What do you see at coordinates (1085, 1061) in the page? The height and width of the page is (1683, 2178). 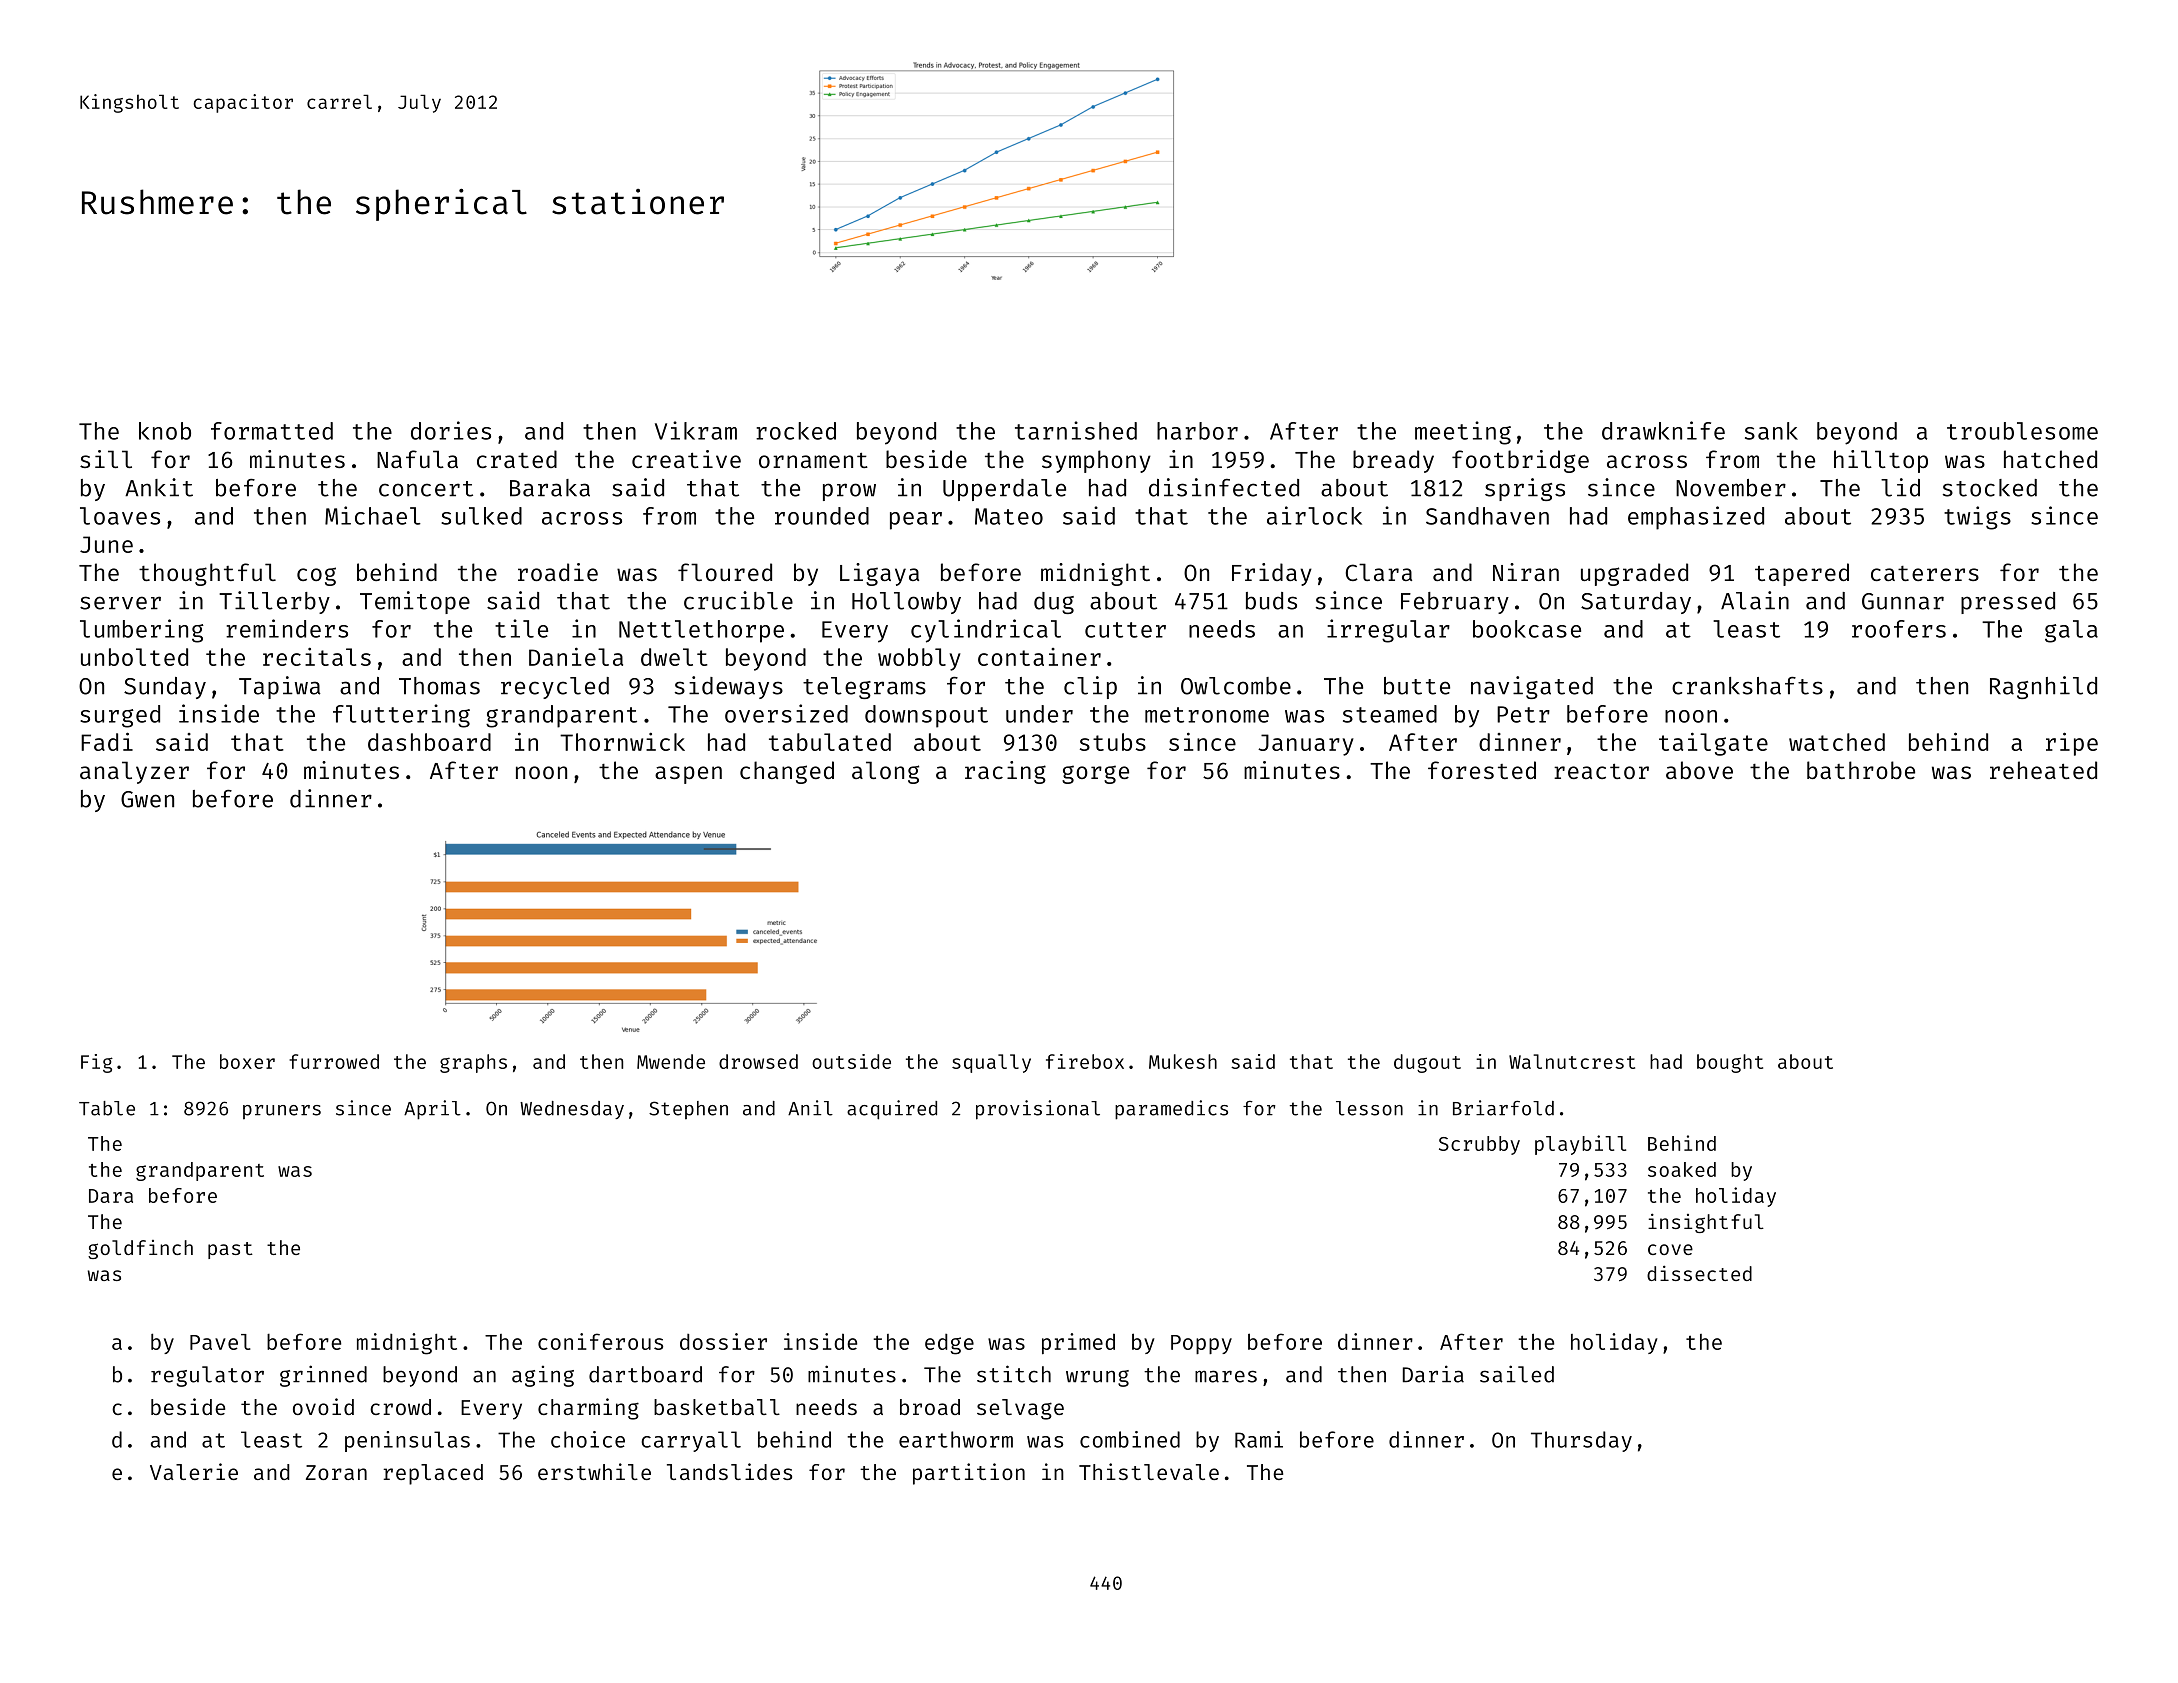 I see `firebox` at bounding box center [1085, 1061].
